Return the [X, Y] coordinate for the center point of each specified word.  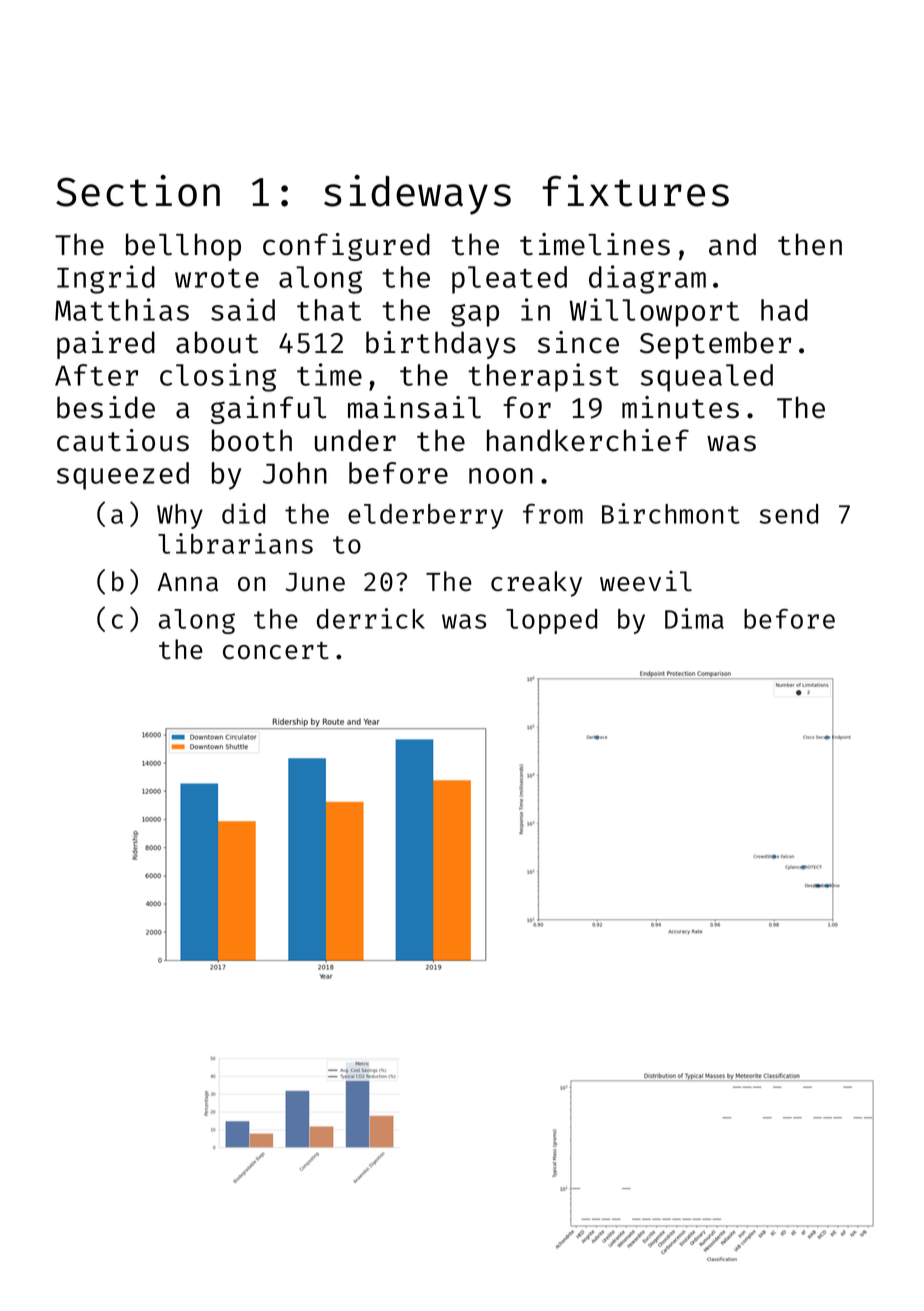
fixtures [635, 191]
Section [138, 191]
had [784, 310]
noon [501, 476]
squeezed [123, 476]
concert [276, 651]
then [810, 244]
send [789, 514]
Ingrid [106, 279]
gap [475, 315]
